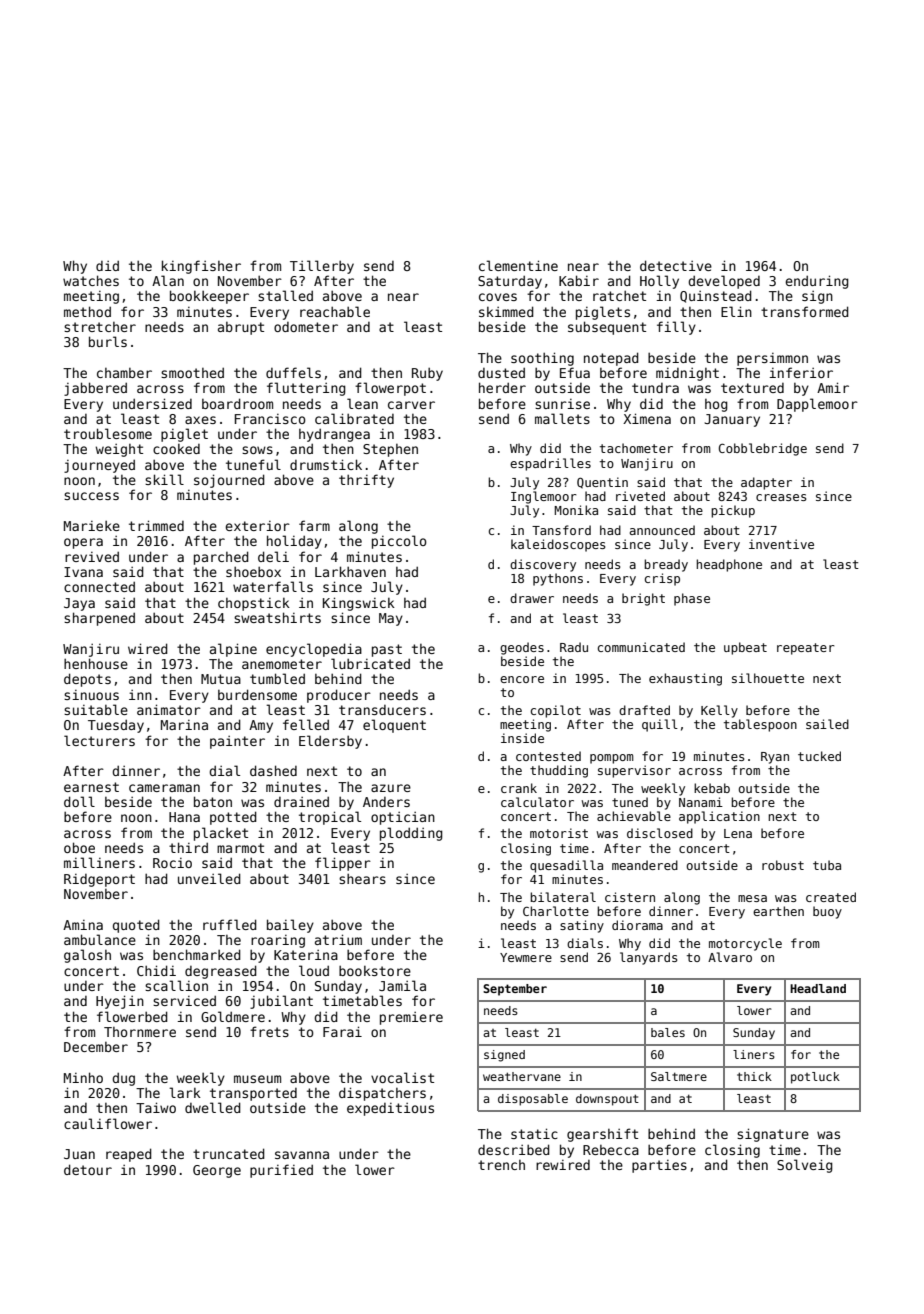  I want to click on textured, so click(752, 388).
